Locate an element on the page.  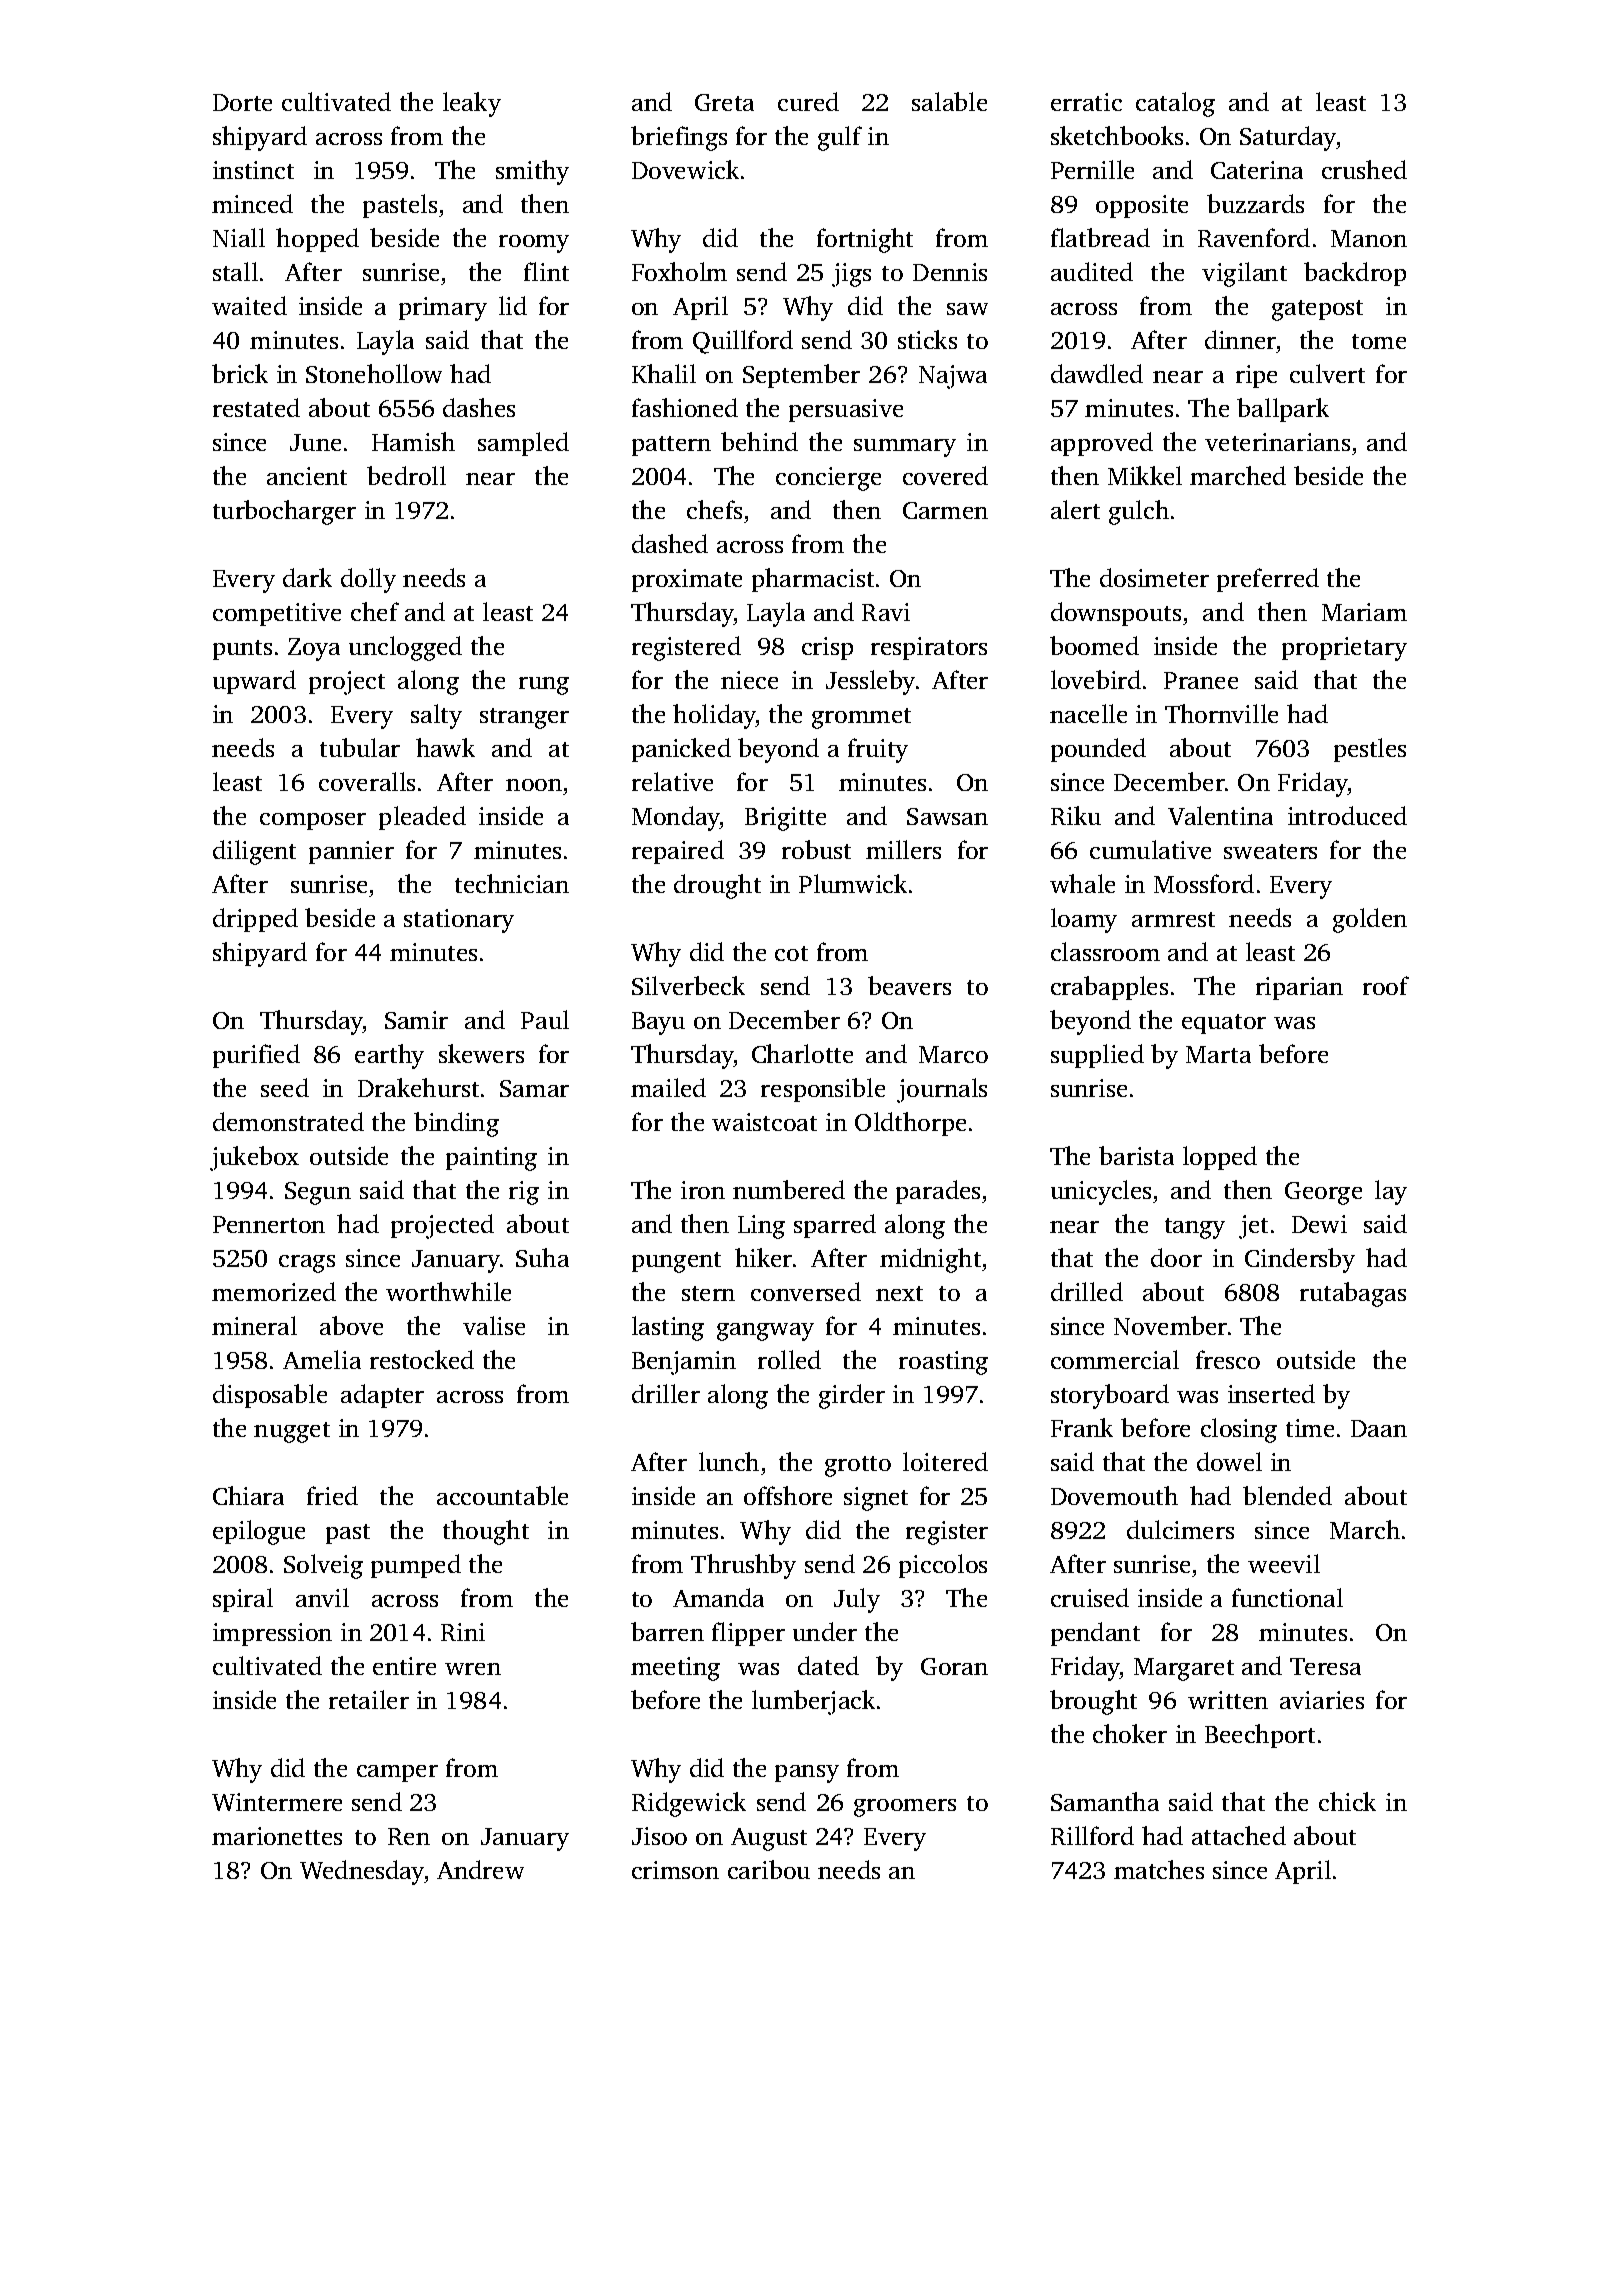
summary is located at coordinates (905, 448).
